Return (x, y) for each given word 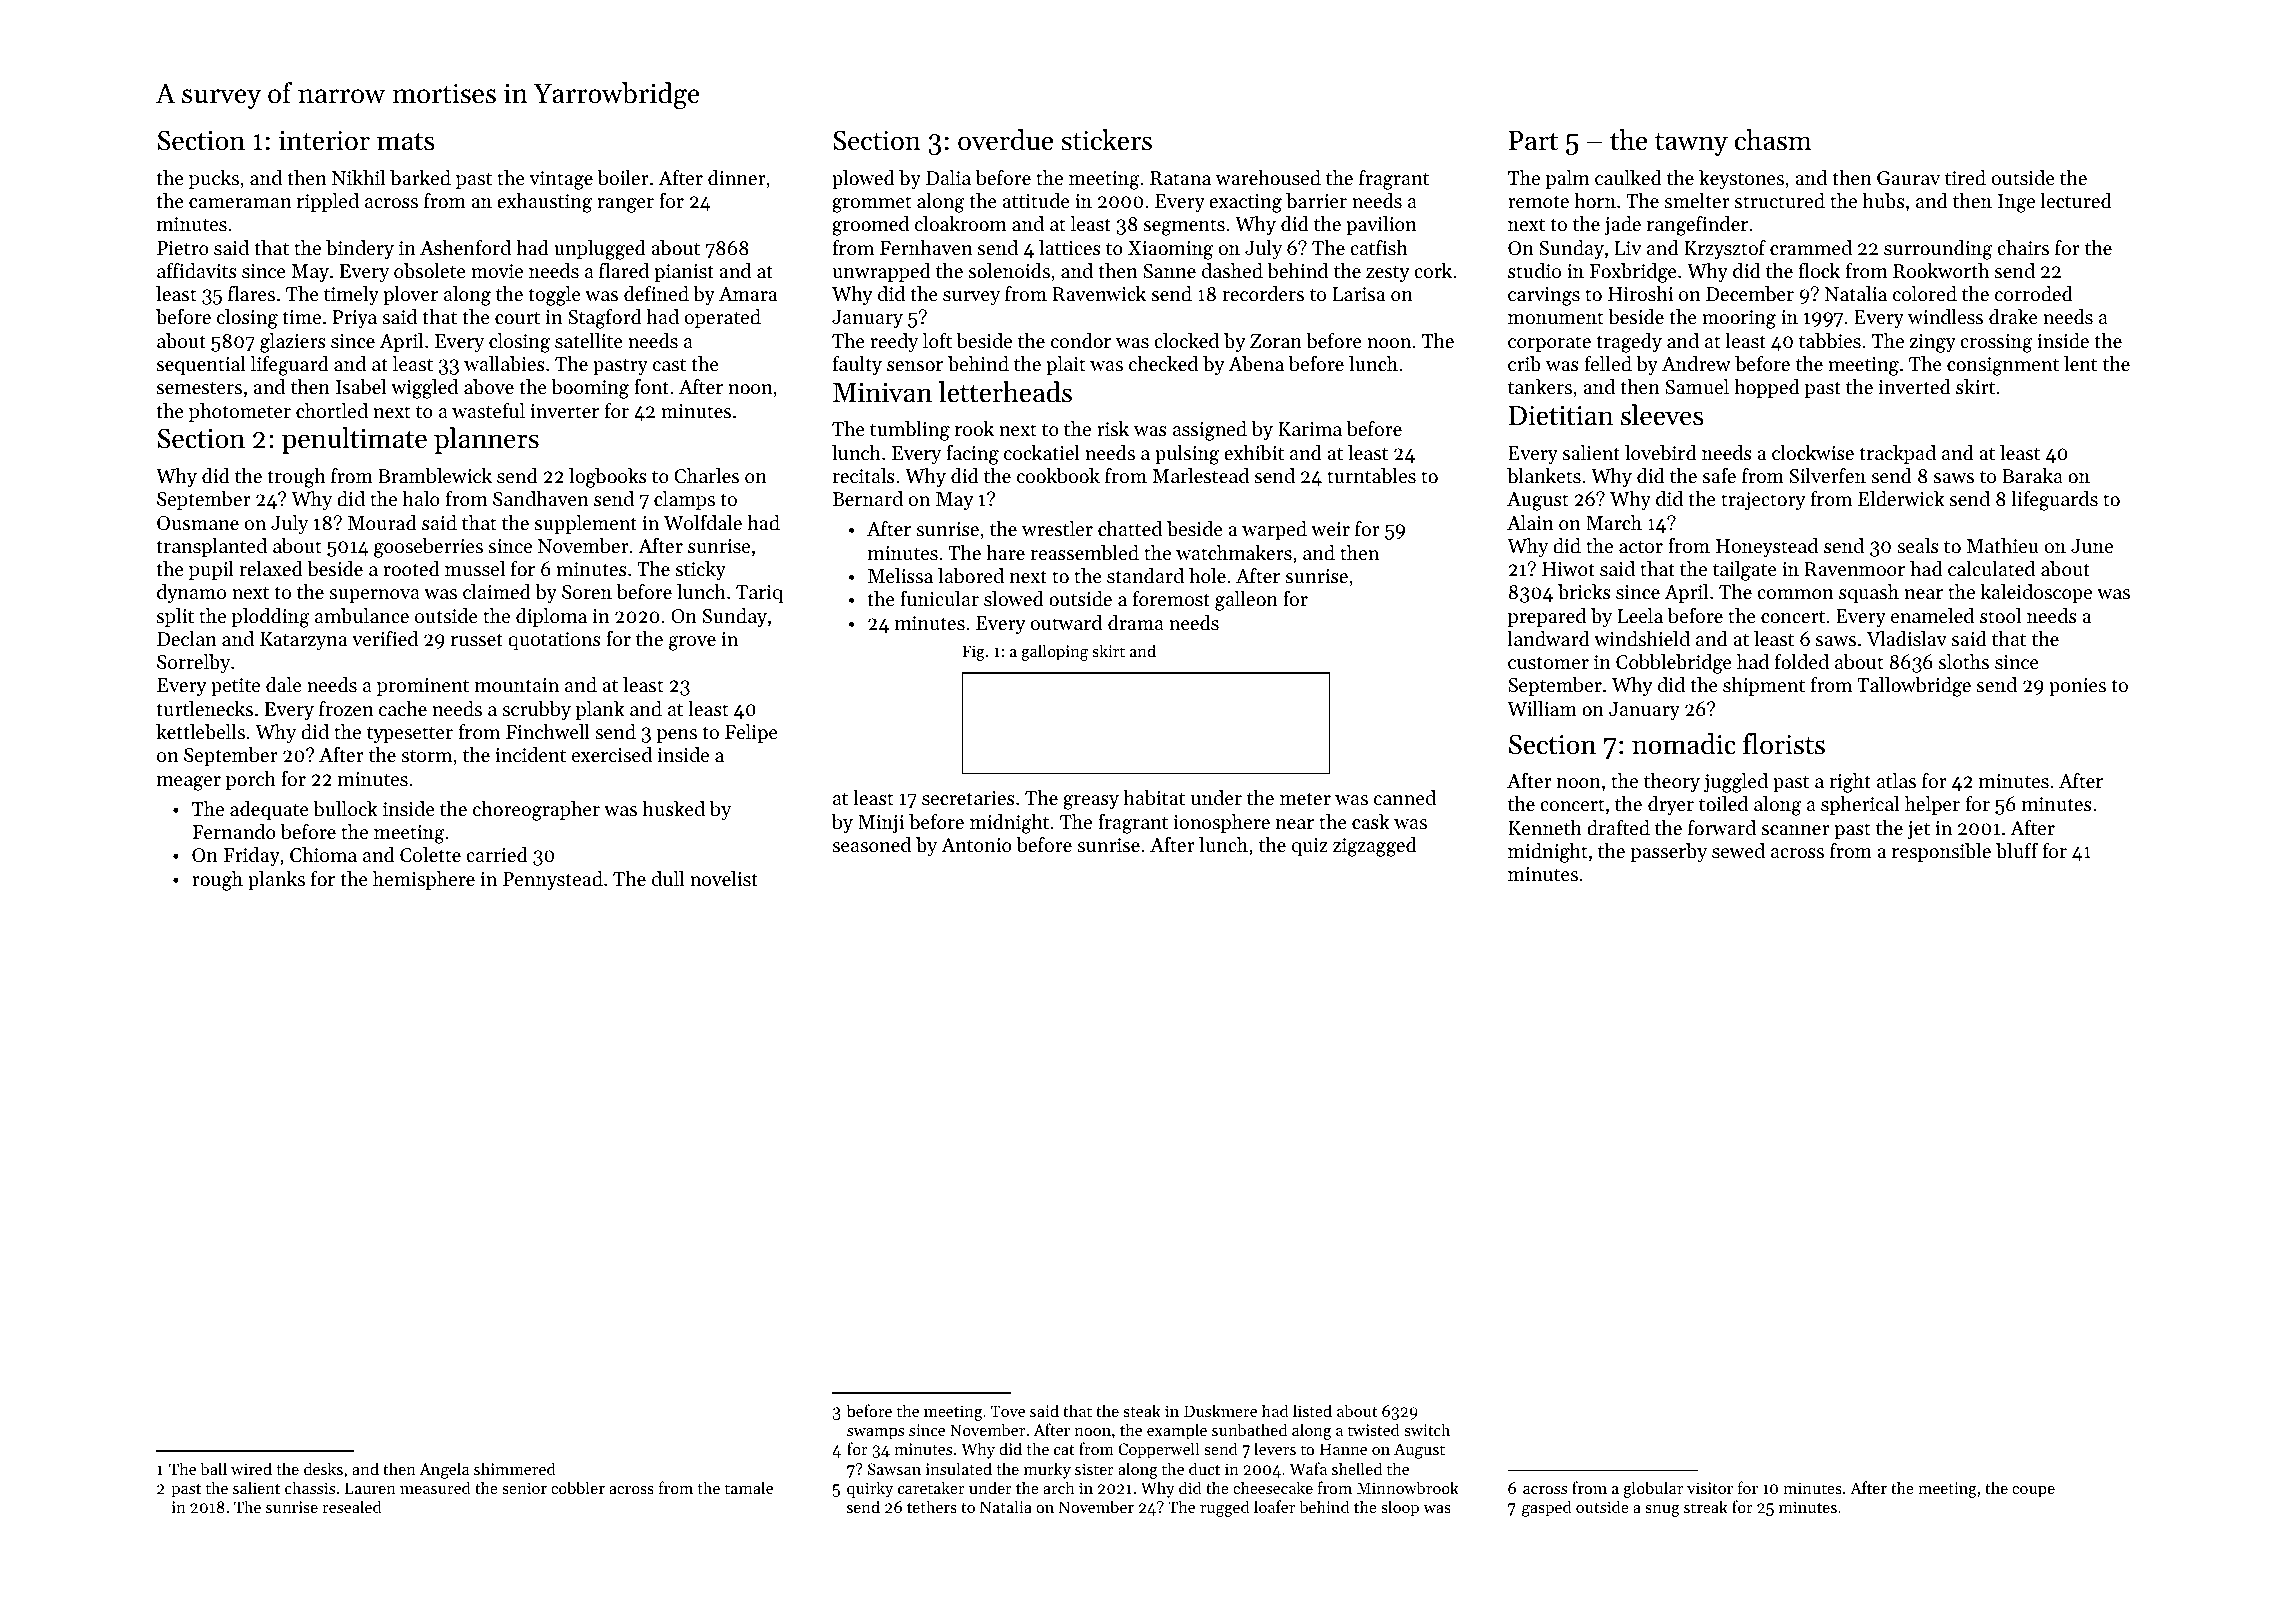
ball (213, 1468)
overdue (1005, 140)
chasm (1773, 140)
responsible (1941, 852)
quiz (1310, 847)
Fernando (234, 832)
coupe (2033, 1492)
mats (406, 142)
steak (1142, 1410)
